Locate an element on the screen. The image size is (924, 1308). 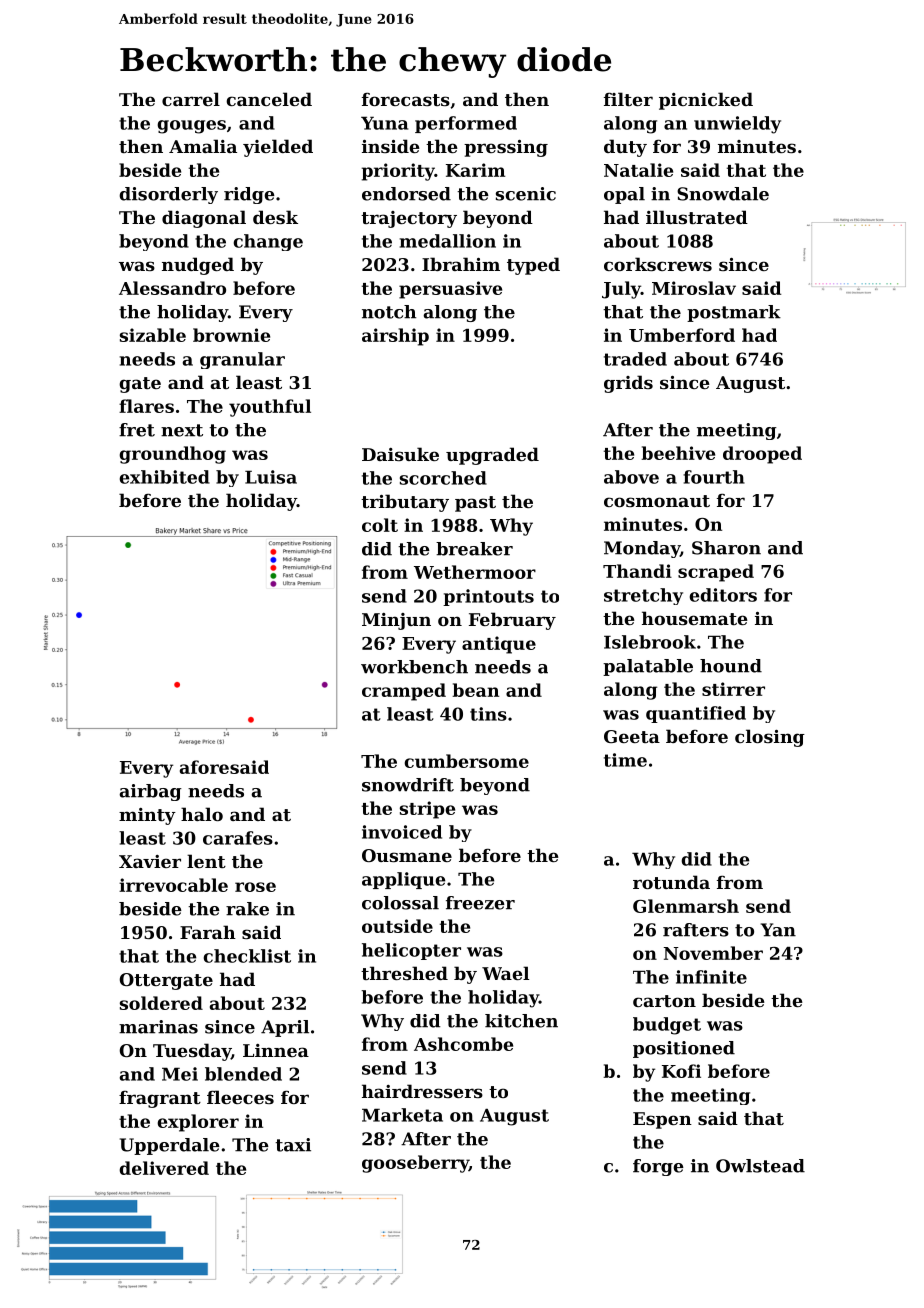
checklist is located at coordinates (247, 956).
